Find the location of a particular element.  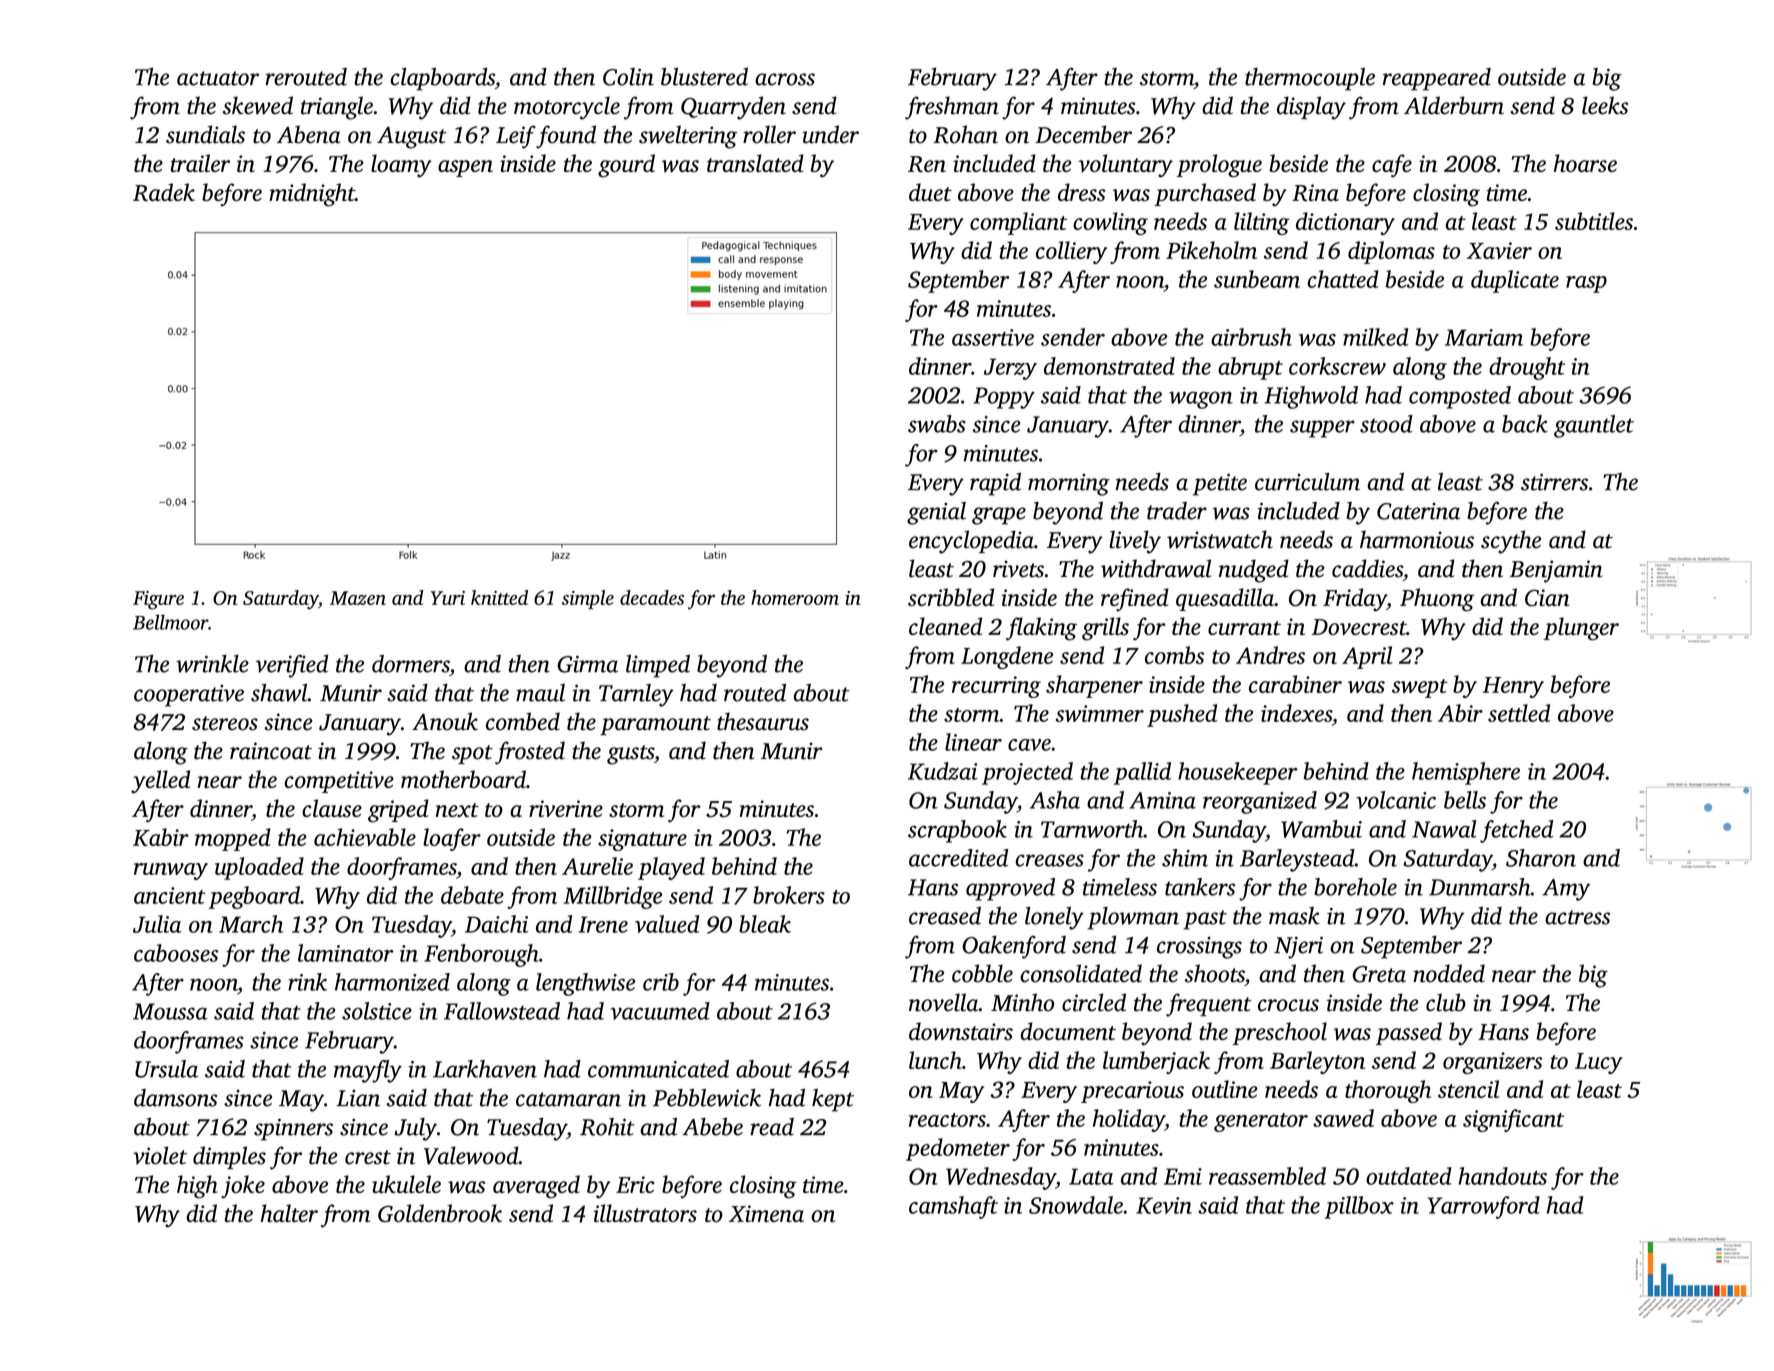

swabs is located at coordinates (937, 424).
